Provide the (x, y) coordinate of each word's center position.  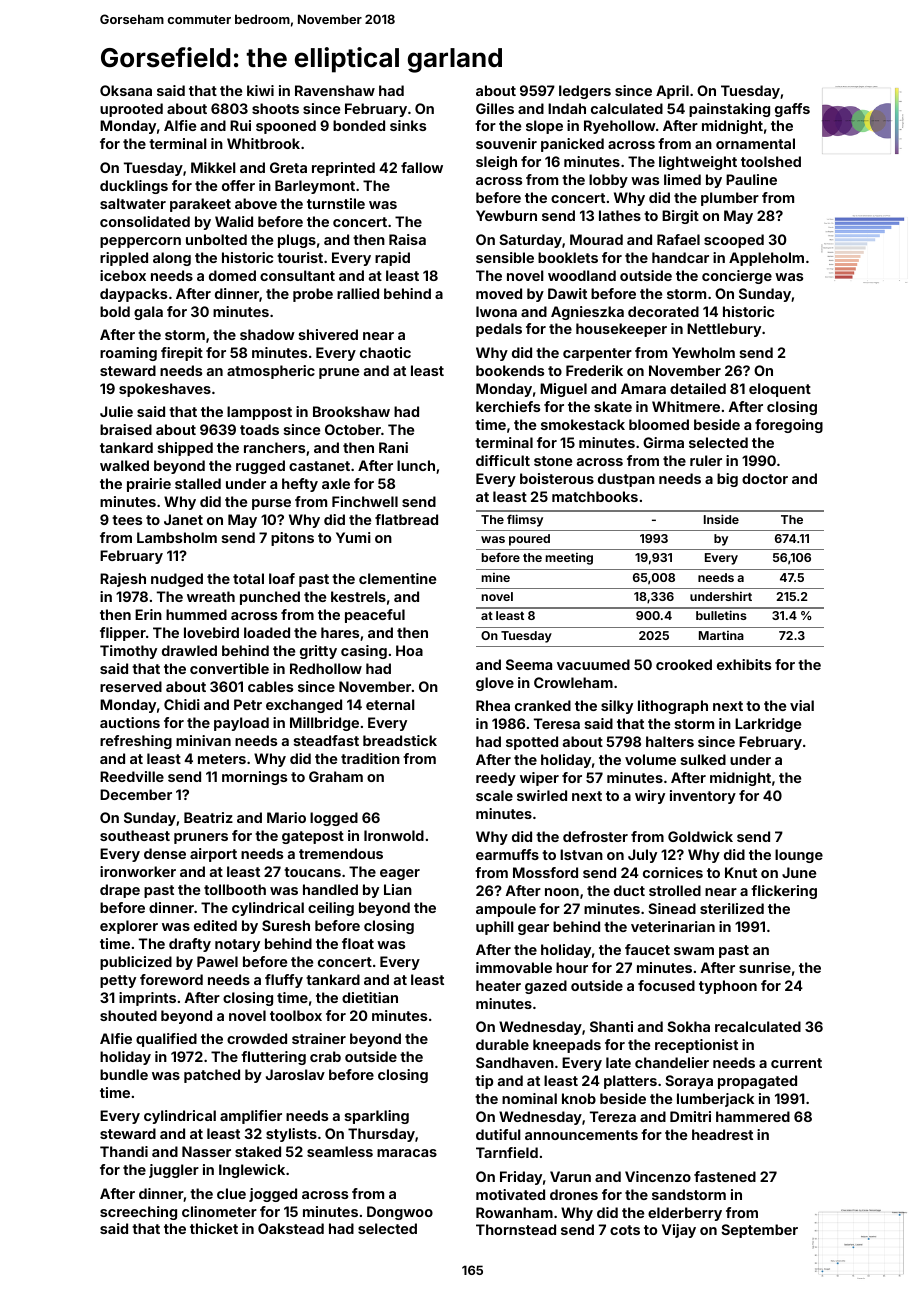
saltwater (133, 203)
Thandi (124, 1151)
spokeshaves (165, 390)
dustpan (626, 480)
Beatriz (208, 817)
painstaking (729, 110)
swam (694, 951)
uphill (495, 928)
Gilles (495, 108)
